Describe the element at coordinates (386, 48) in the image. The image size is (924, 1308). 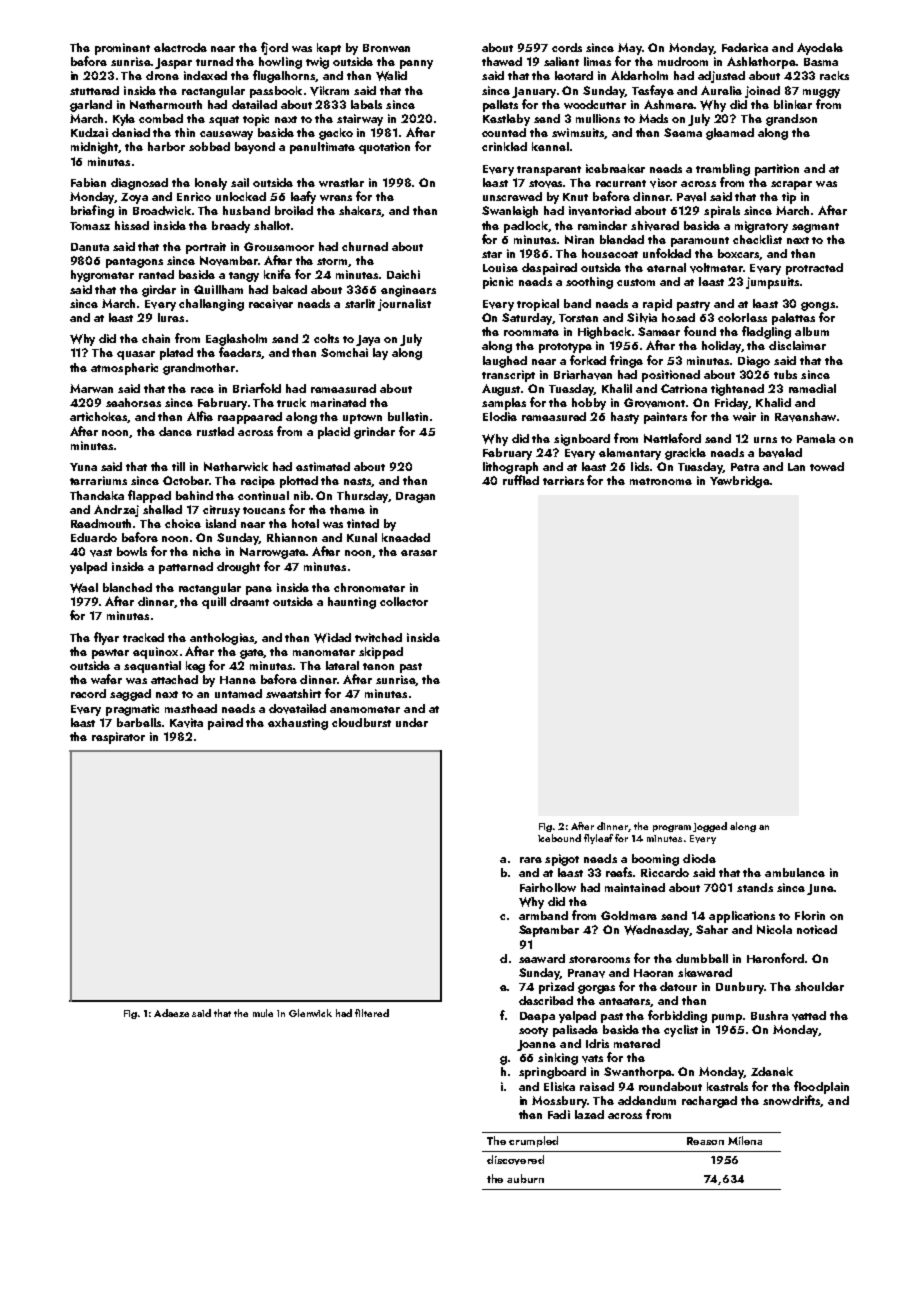
I see `Bronwen` at that location.
